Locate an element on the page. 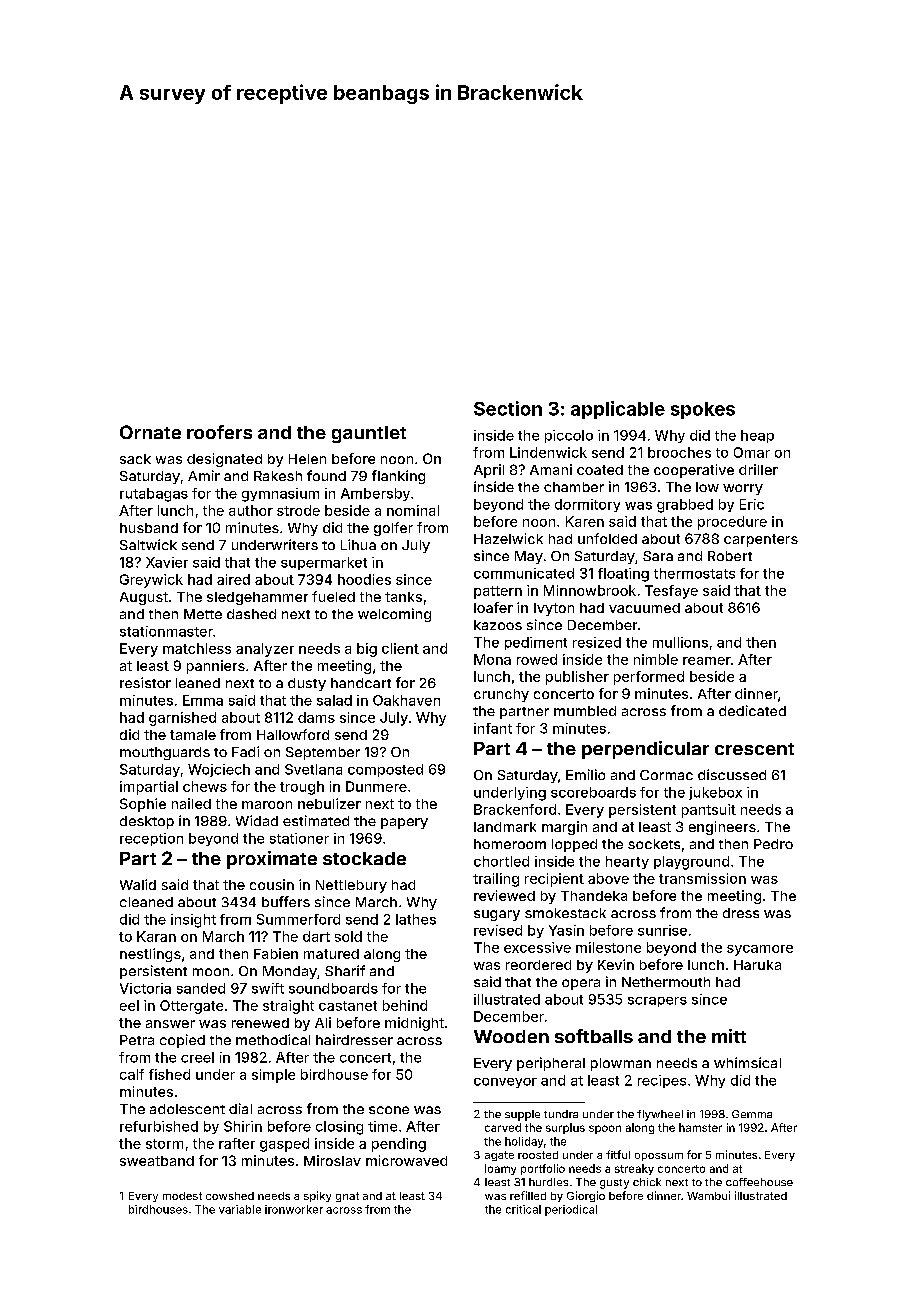 The image size is (924, 1308). roofers is located at coordinates (219, 432).
